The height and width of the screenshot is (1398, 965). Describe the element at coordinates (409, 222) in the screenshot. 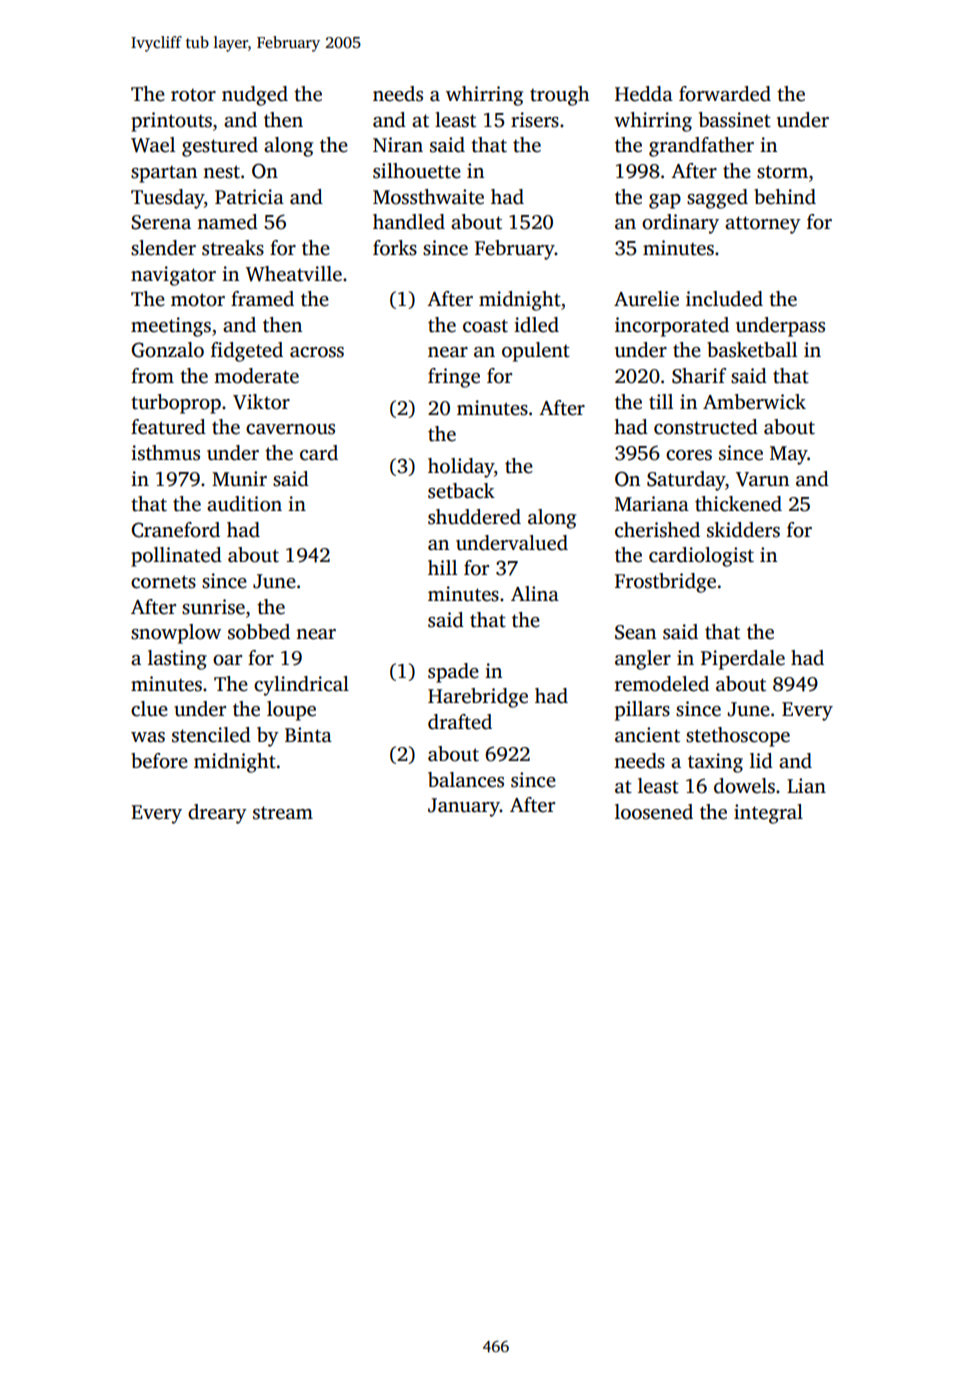

I see `handled` at that location.
